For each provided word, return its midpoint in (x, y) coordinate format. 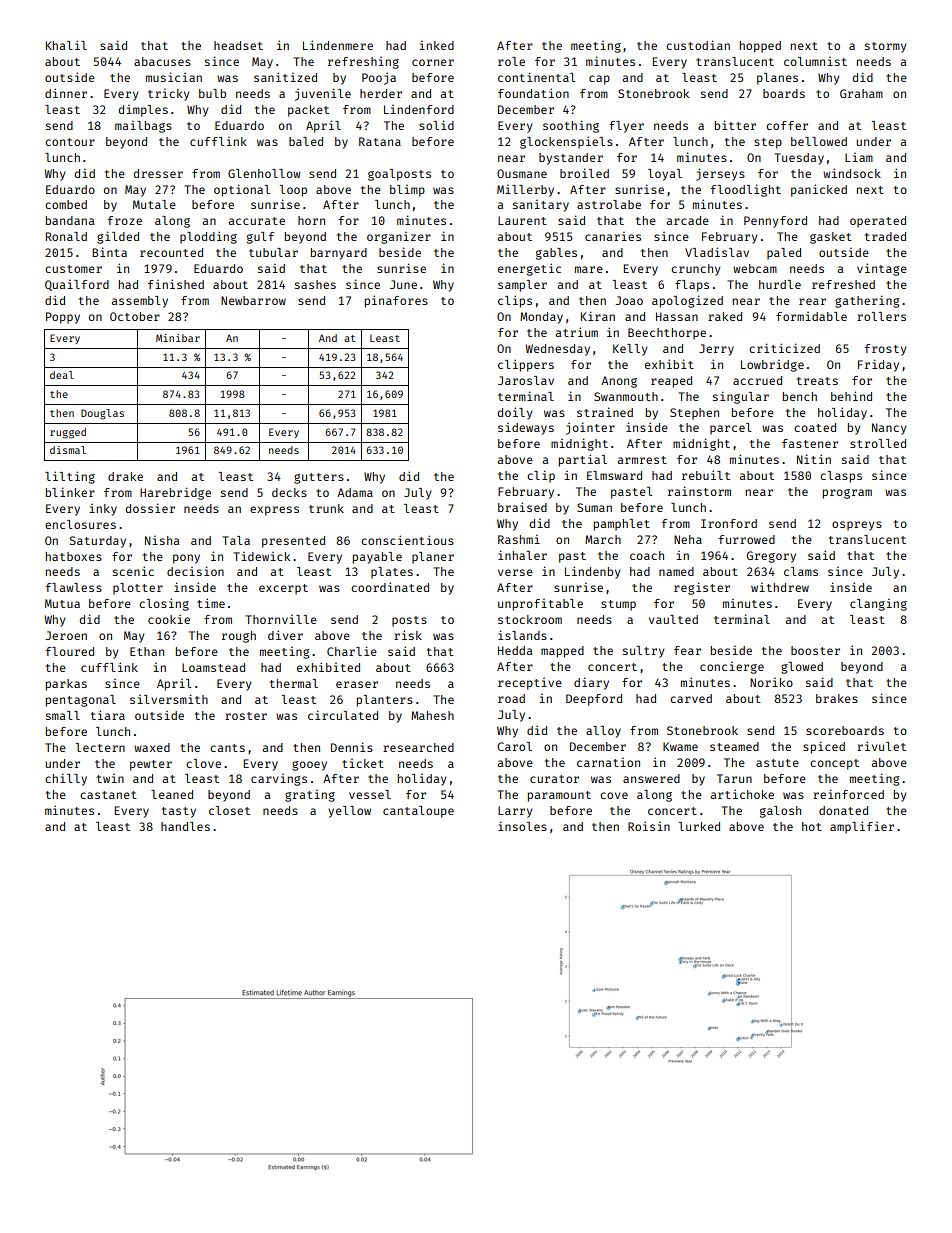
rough (239, 637)
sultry (644, 652)
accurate (257, 221)
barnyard (339, 254)
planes (777, 79)
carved (691, 698)
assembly (140, 302)
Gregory (771, 557)
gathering (867, 301)
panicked (819, 190)
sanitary (541, 206)
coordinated (390, 587)
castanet (108, 795)
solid (436, 125)
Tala (236, 540)
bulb (212, 93)
